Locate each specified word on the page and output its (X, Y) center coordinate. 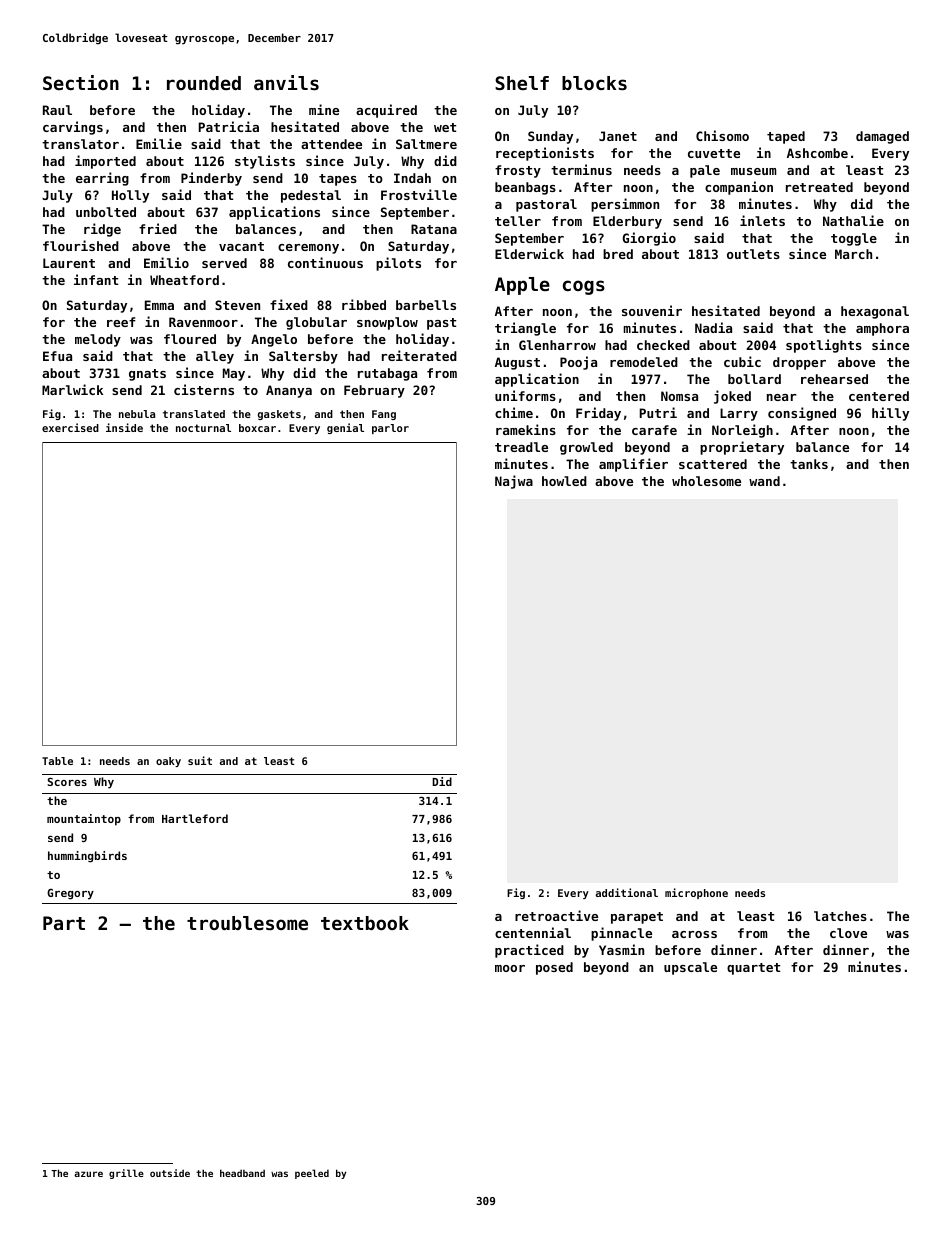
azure (88, 1174)
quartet (753, 969)
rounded (204, 83)
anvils (286, 82)
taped (786, 137)
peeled (312, 1174)
